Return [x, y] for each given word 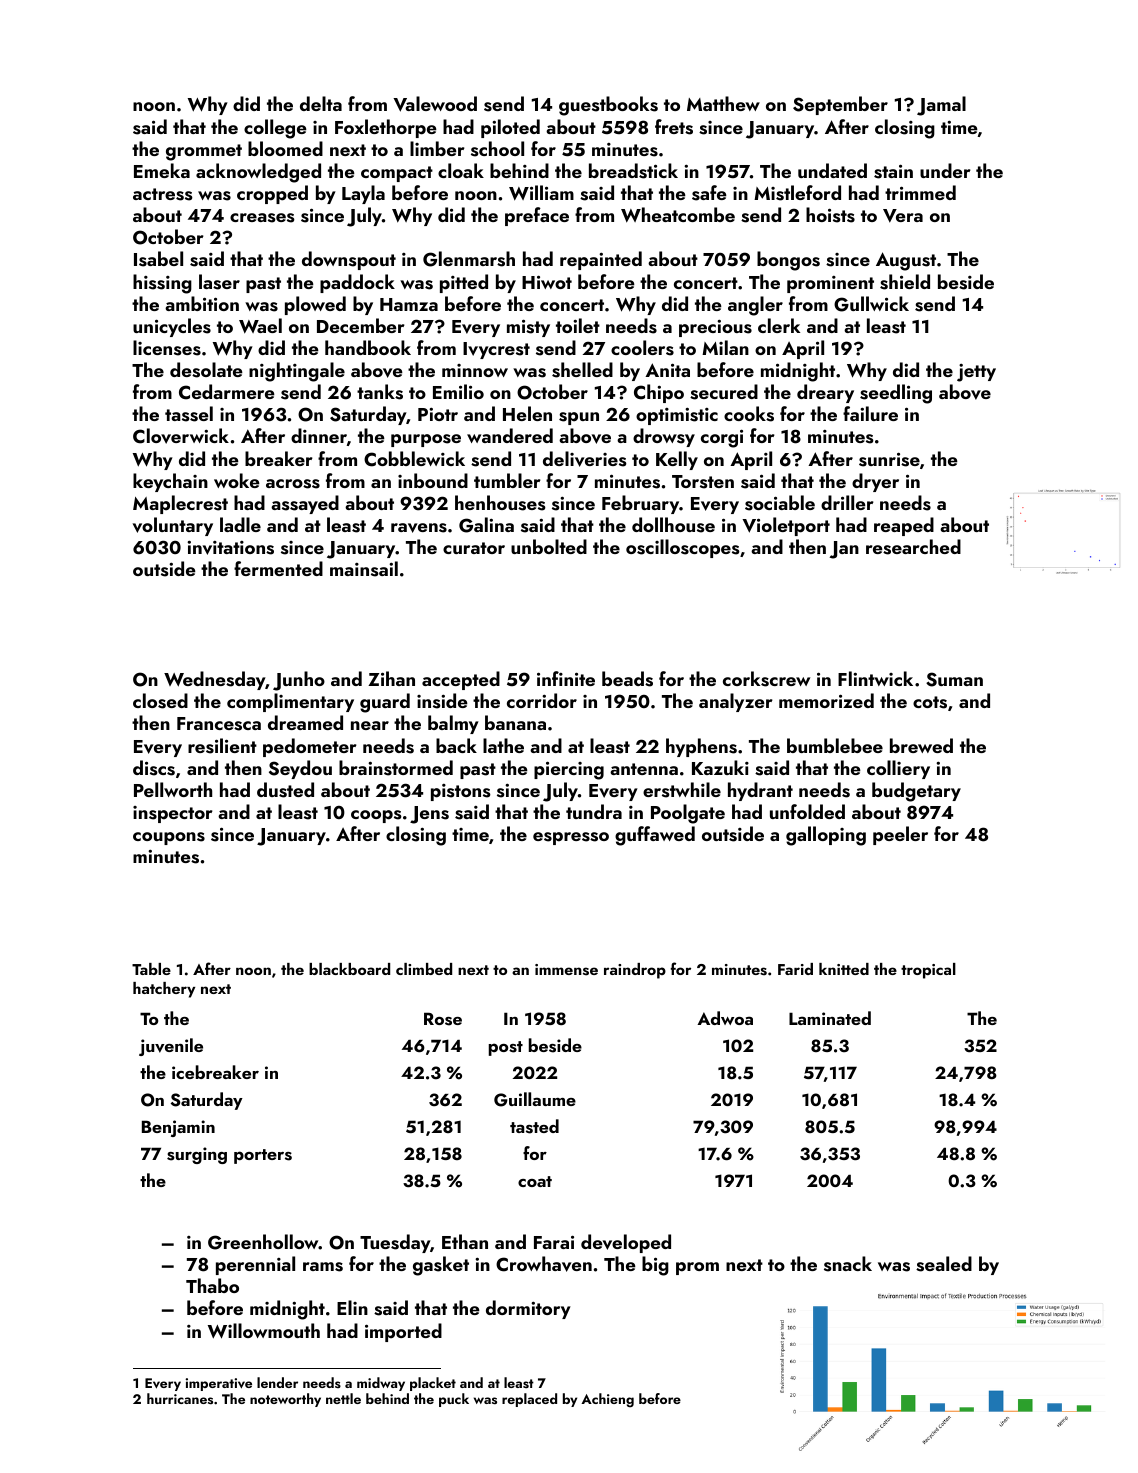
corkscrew [766, 679]
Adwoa [725, 1018]
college [275, 129]
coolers [642, 348]
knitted [844, 969]
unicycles [172, 327]
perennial [255, 1265]
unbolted [549, 546]
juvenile [171, 1047]
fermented [278, 568]
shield [905, 282]
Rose [443, 1019]
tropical [928, 971]
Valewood [435, 104]
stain [893, 171]
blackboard [349, 969]
